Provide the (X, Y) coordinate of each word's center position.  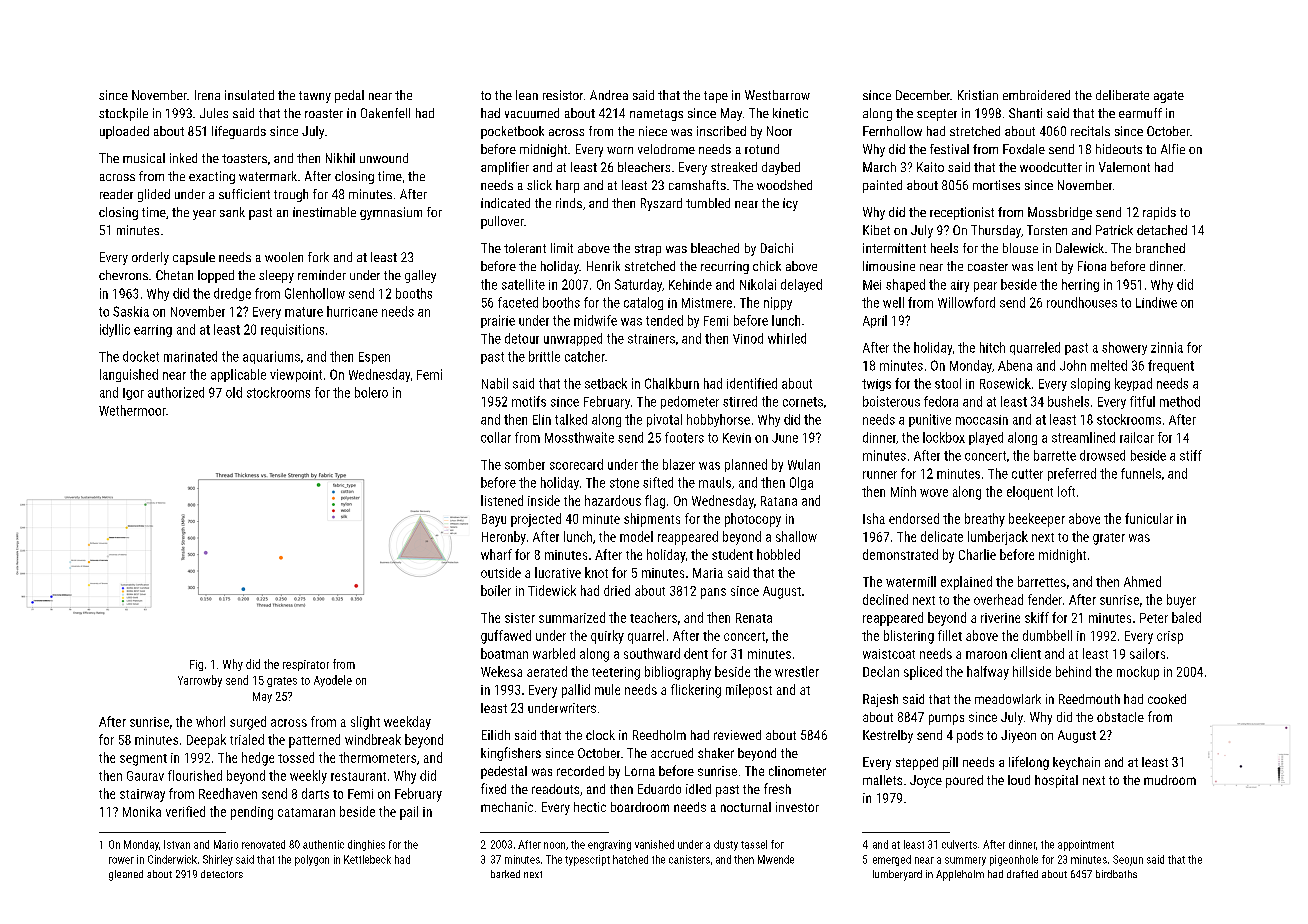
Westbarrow (777, 95)
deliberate (1122, 95)
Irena (207, 95)
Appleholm (960, 875)
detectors (222, 874)
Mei (872, 285)
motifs (529, 401)
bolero (371, 392)
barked (505, 874)
